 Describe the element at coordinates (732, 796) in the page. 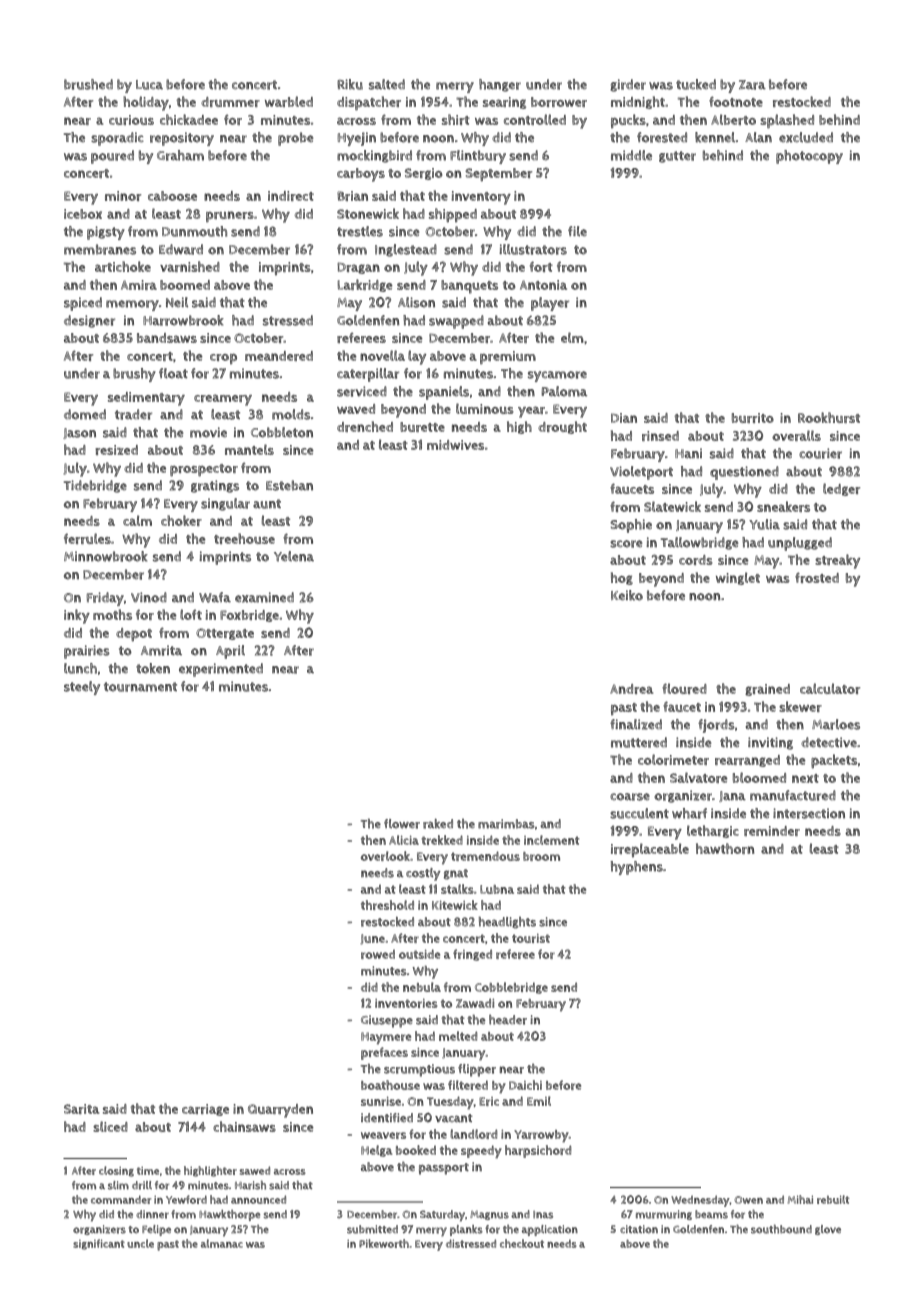

I see `Jana` at that location.
